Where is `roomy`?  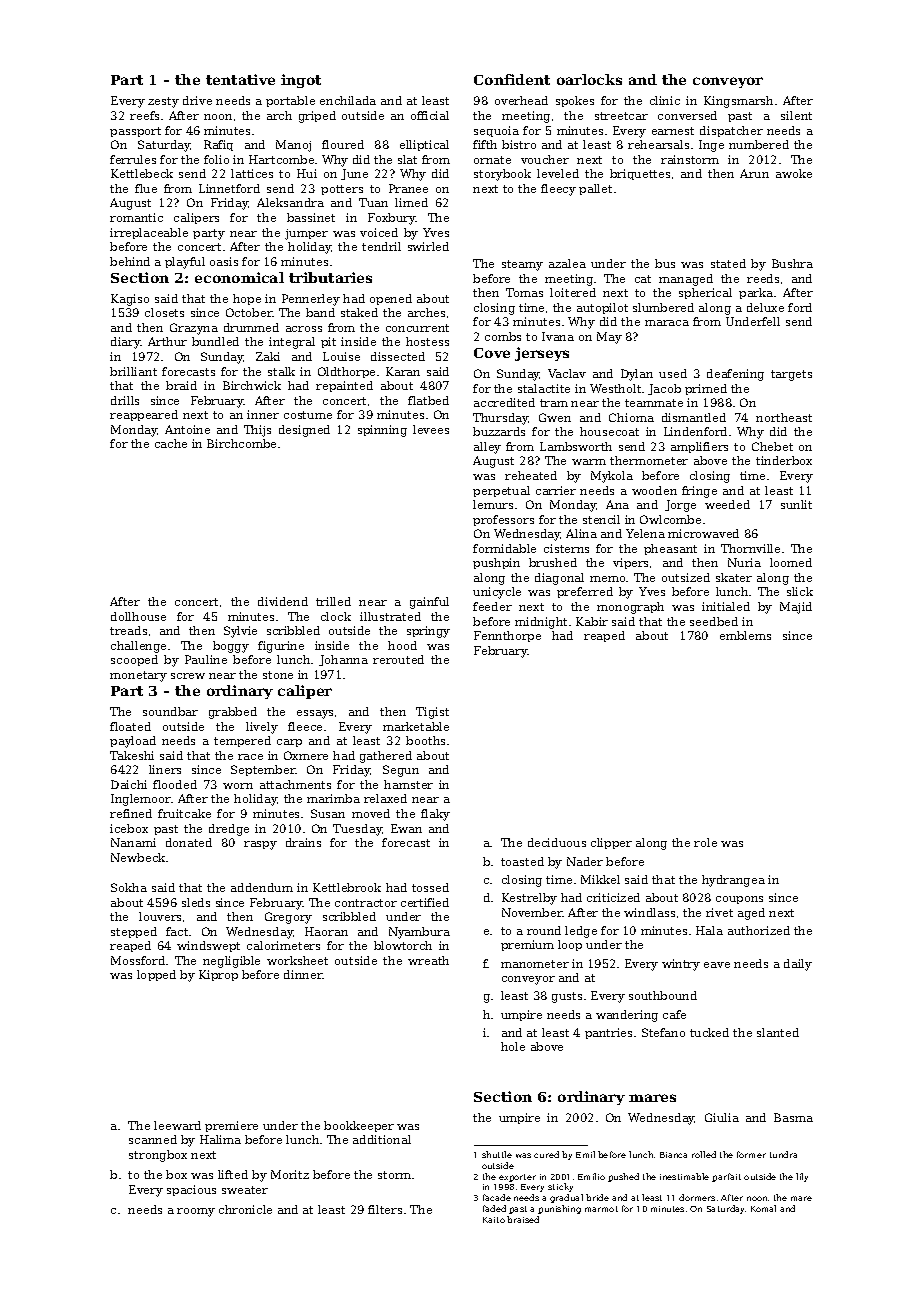
roomy is located at coordinates (196, 1212).
